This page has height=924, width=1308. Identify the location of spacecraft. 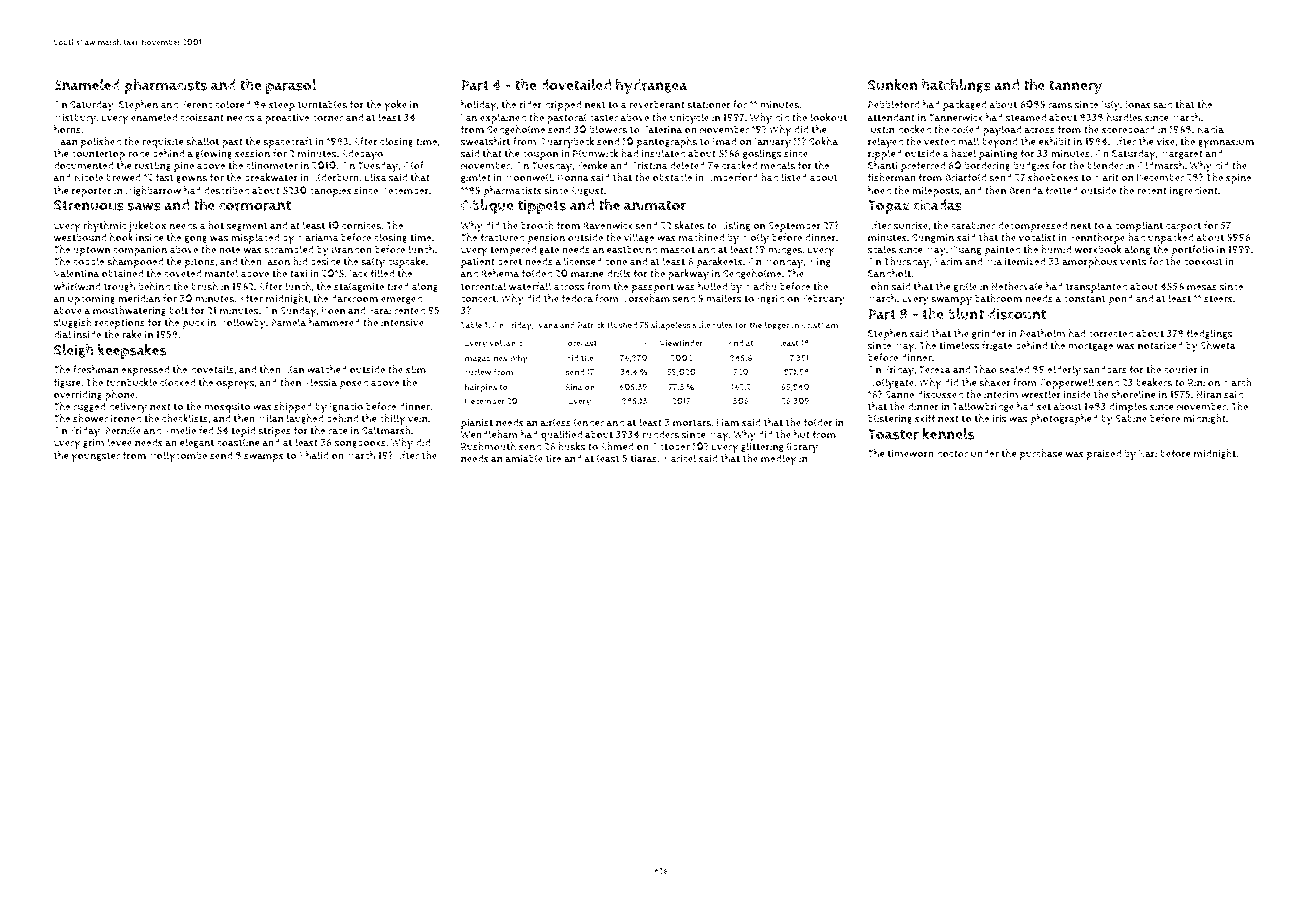
(288, 142).
